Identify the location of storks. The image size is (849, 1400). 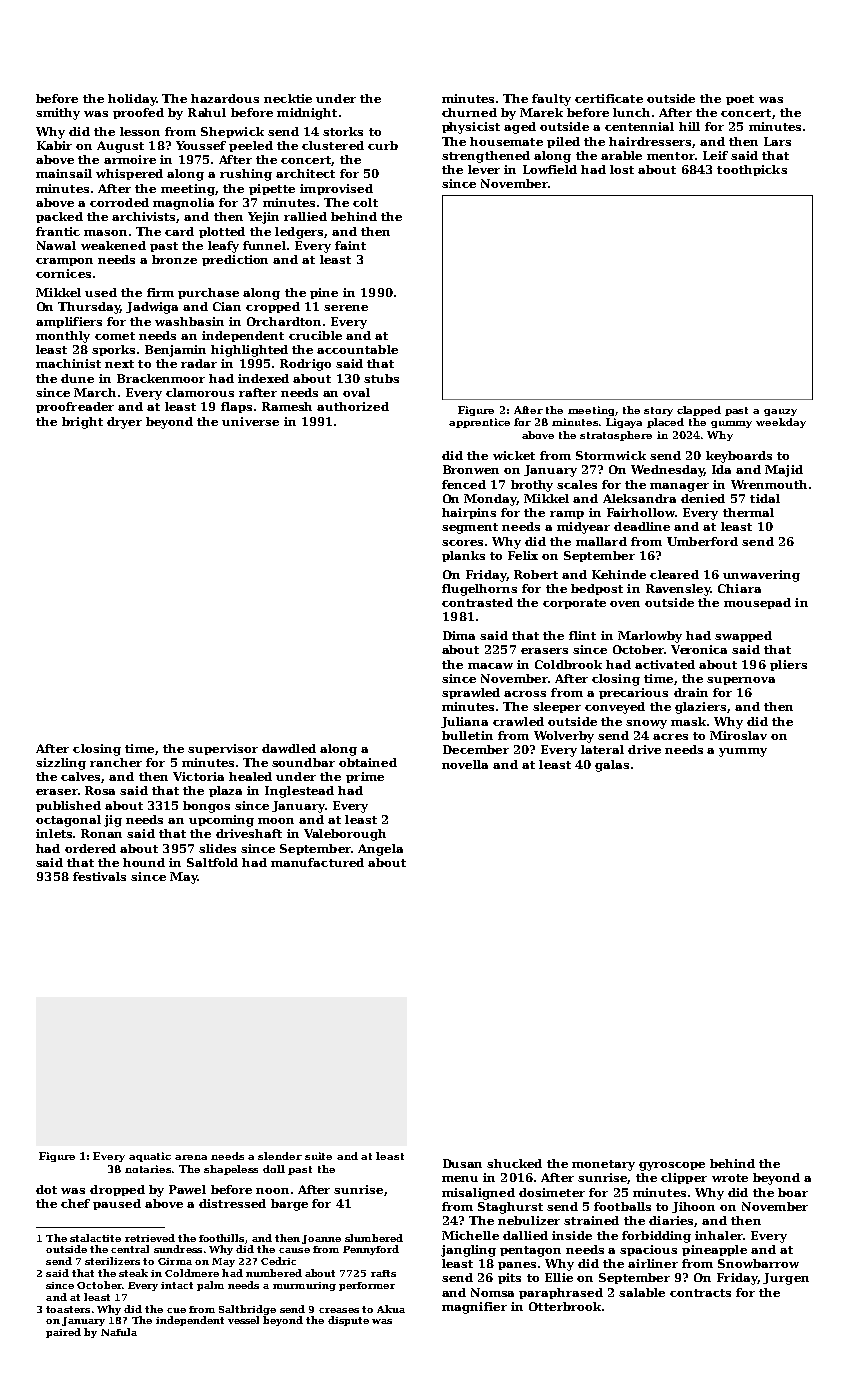
(343, 131).
